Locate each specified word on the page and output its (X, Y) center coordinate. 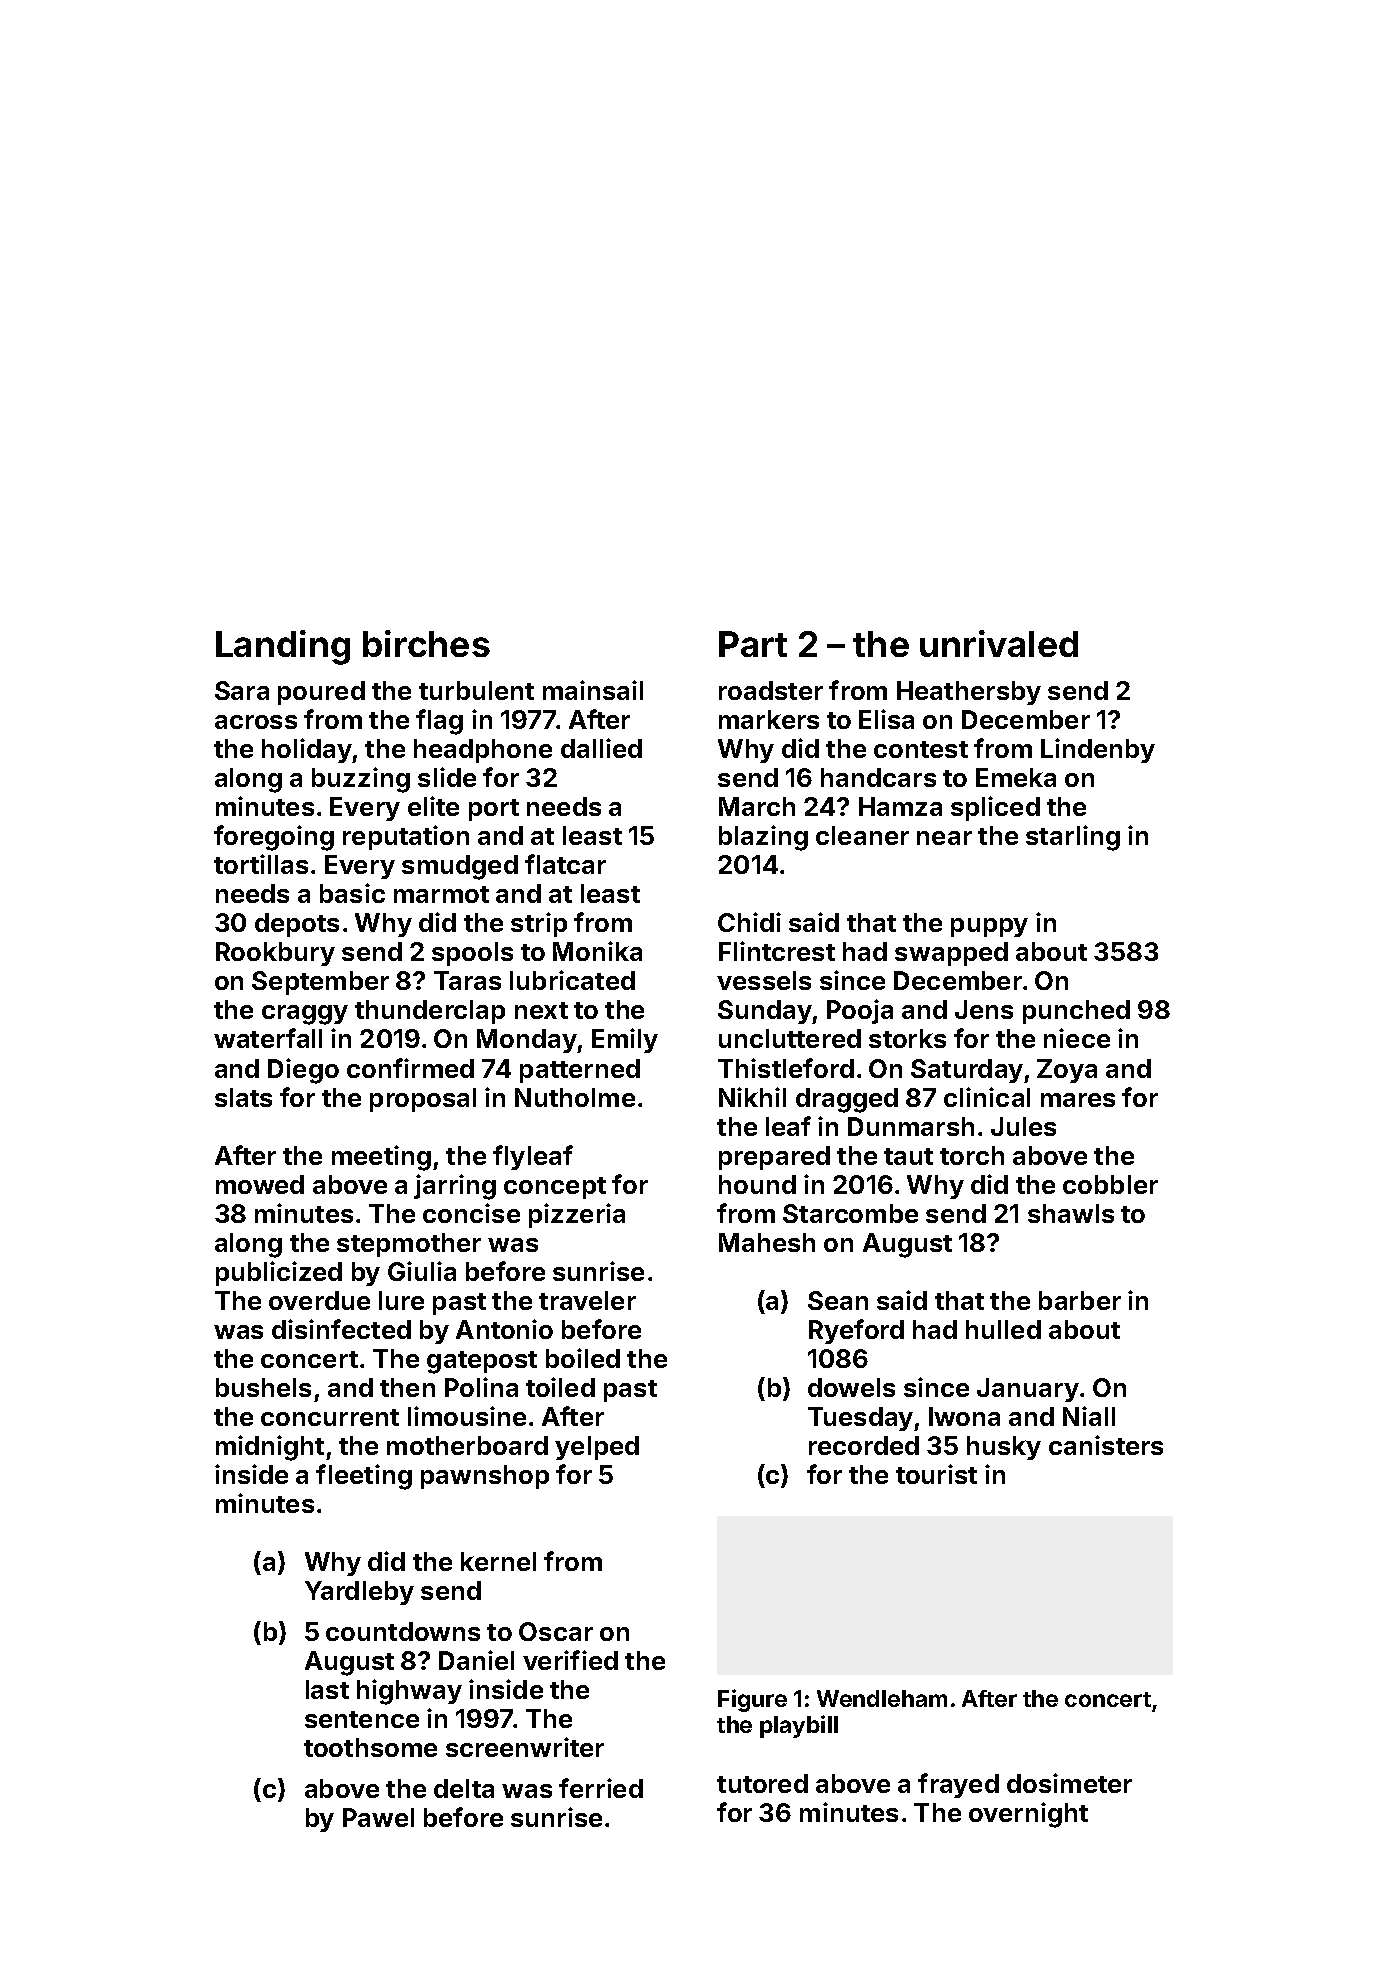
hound (757, 1184)
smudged (460, 867)
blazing (763, 838)
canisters (1106, 1445)
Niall (1089, 1416)
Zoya (1067, 1071)
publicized (279, 1273)
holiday (307, 750)
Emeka (1016, 777)
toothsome (370, 1747)
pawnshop (485, 1477)
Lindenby (1098, 750)
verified (570, 1660)
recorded (864, 1445)
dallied (601, 748)
